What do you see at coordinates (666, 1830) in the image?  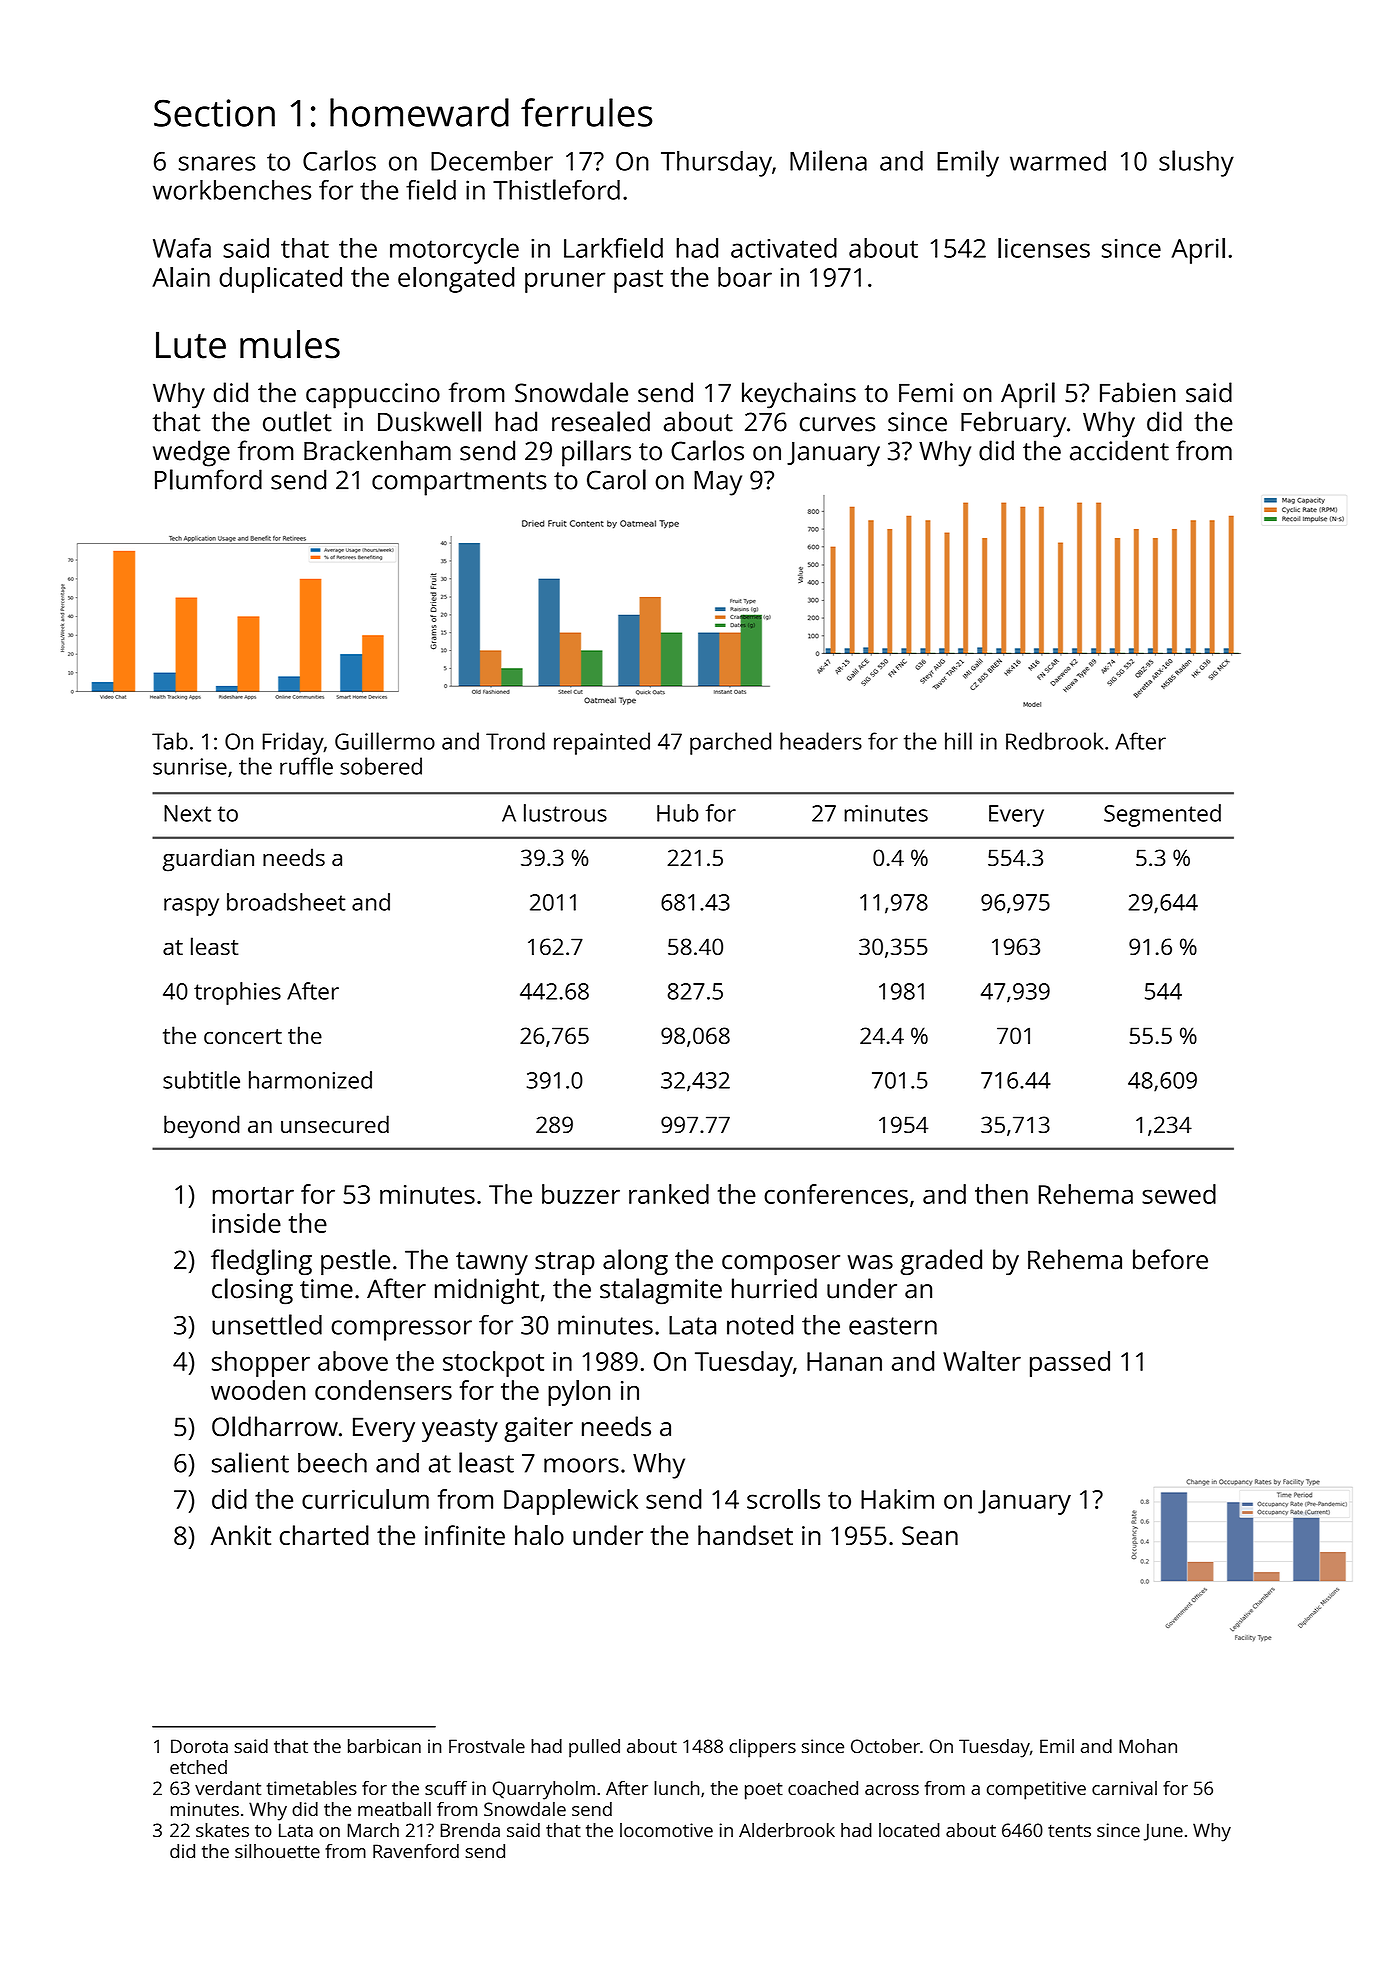 I see `locomotive` at bounding box center [666, 1830].
